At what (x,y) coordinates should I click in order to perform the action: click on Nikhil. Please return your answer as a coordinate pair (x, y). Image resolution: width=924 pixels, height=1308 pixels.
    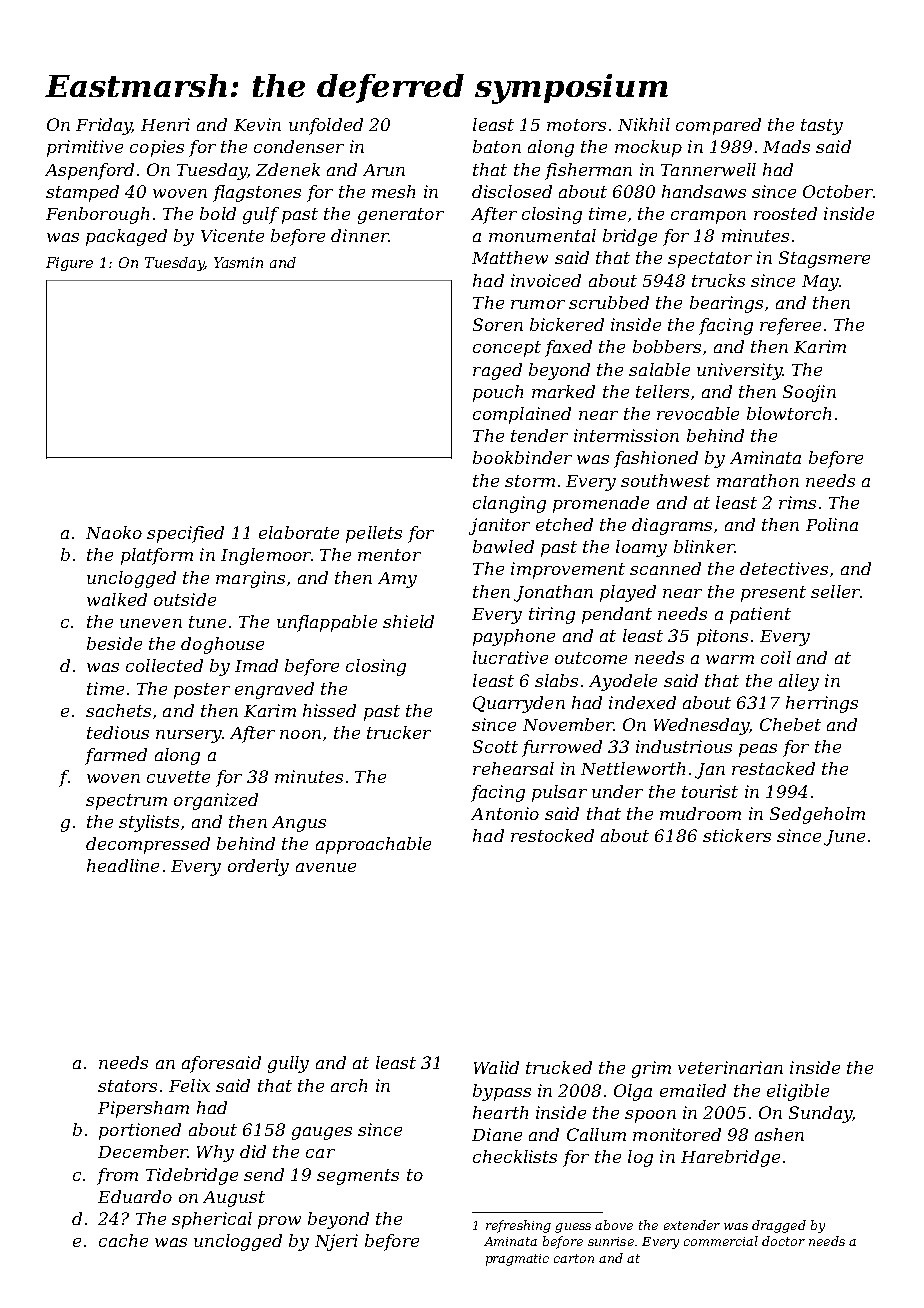
    Looking at the image, I should click on (644, 124).
